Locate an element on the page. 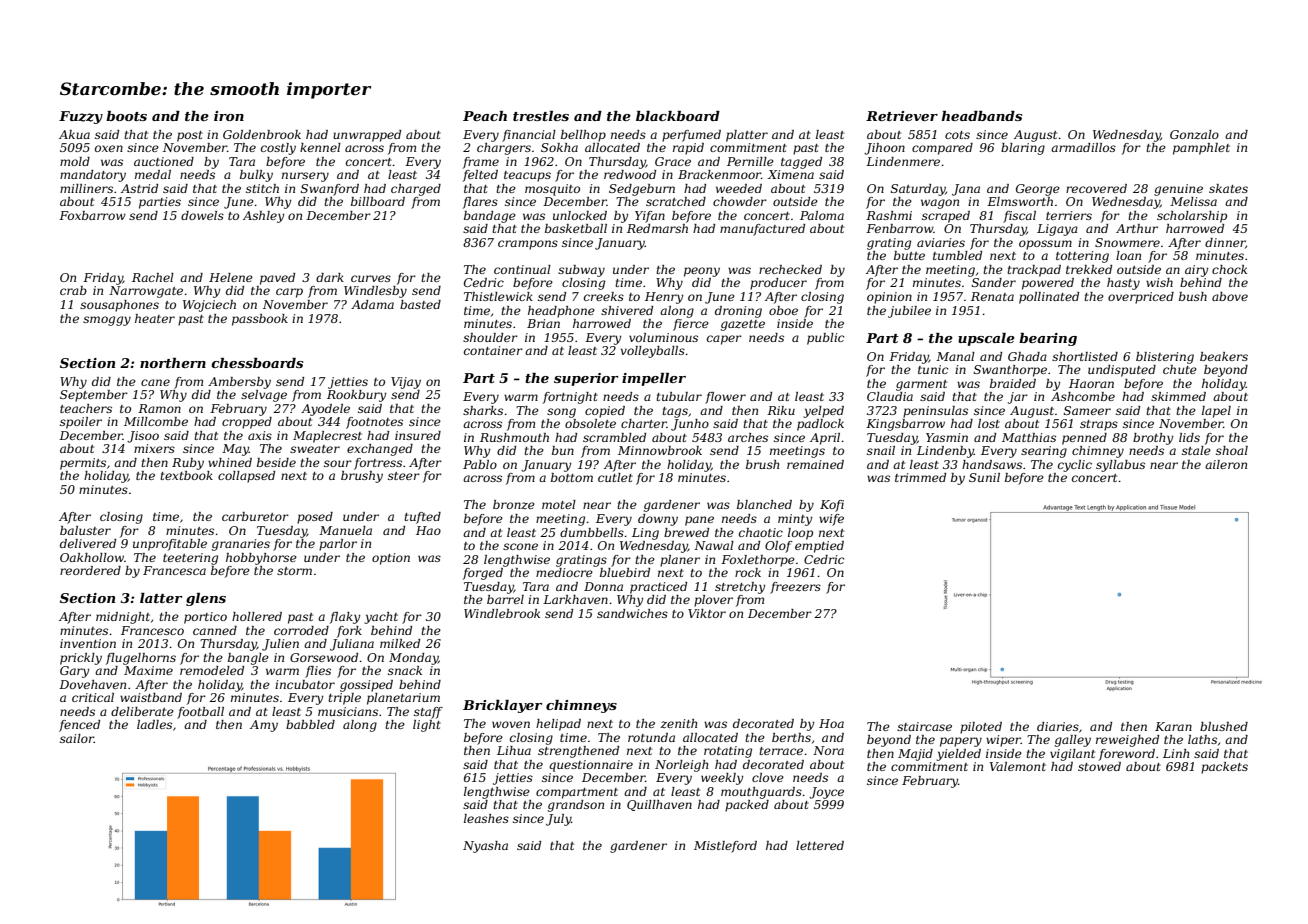  blanched is located at coordinates (764, 504).
